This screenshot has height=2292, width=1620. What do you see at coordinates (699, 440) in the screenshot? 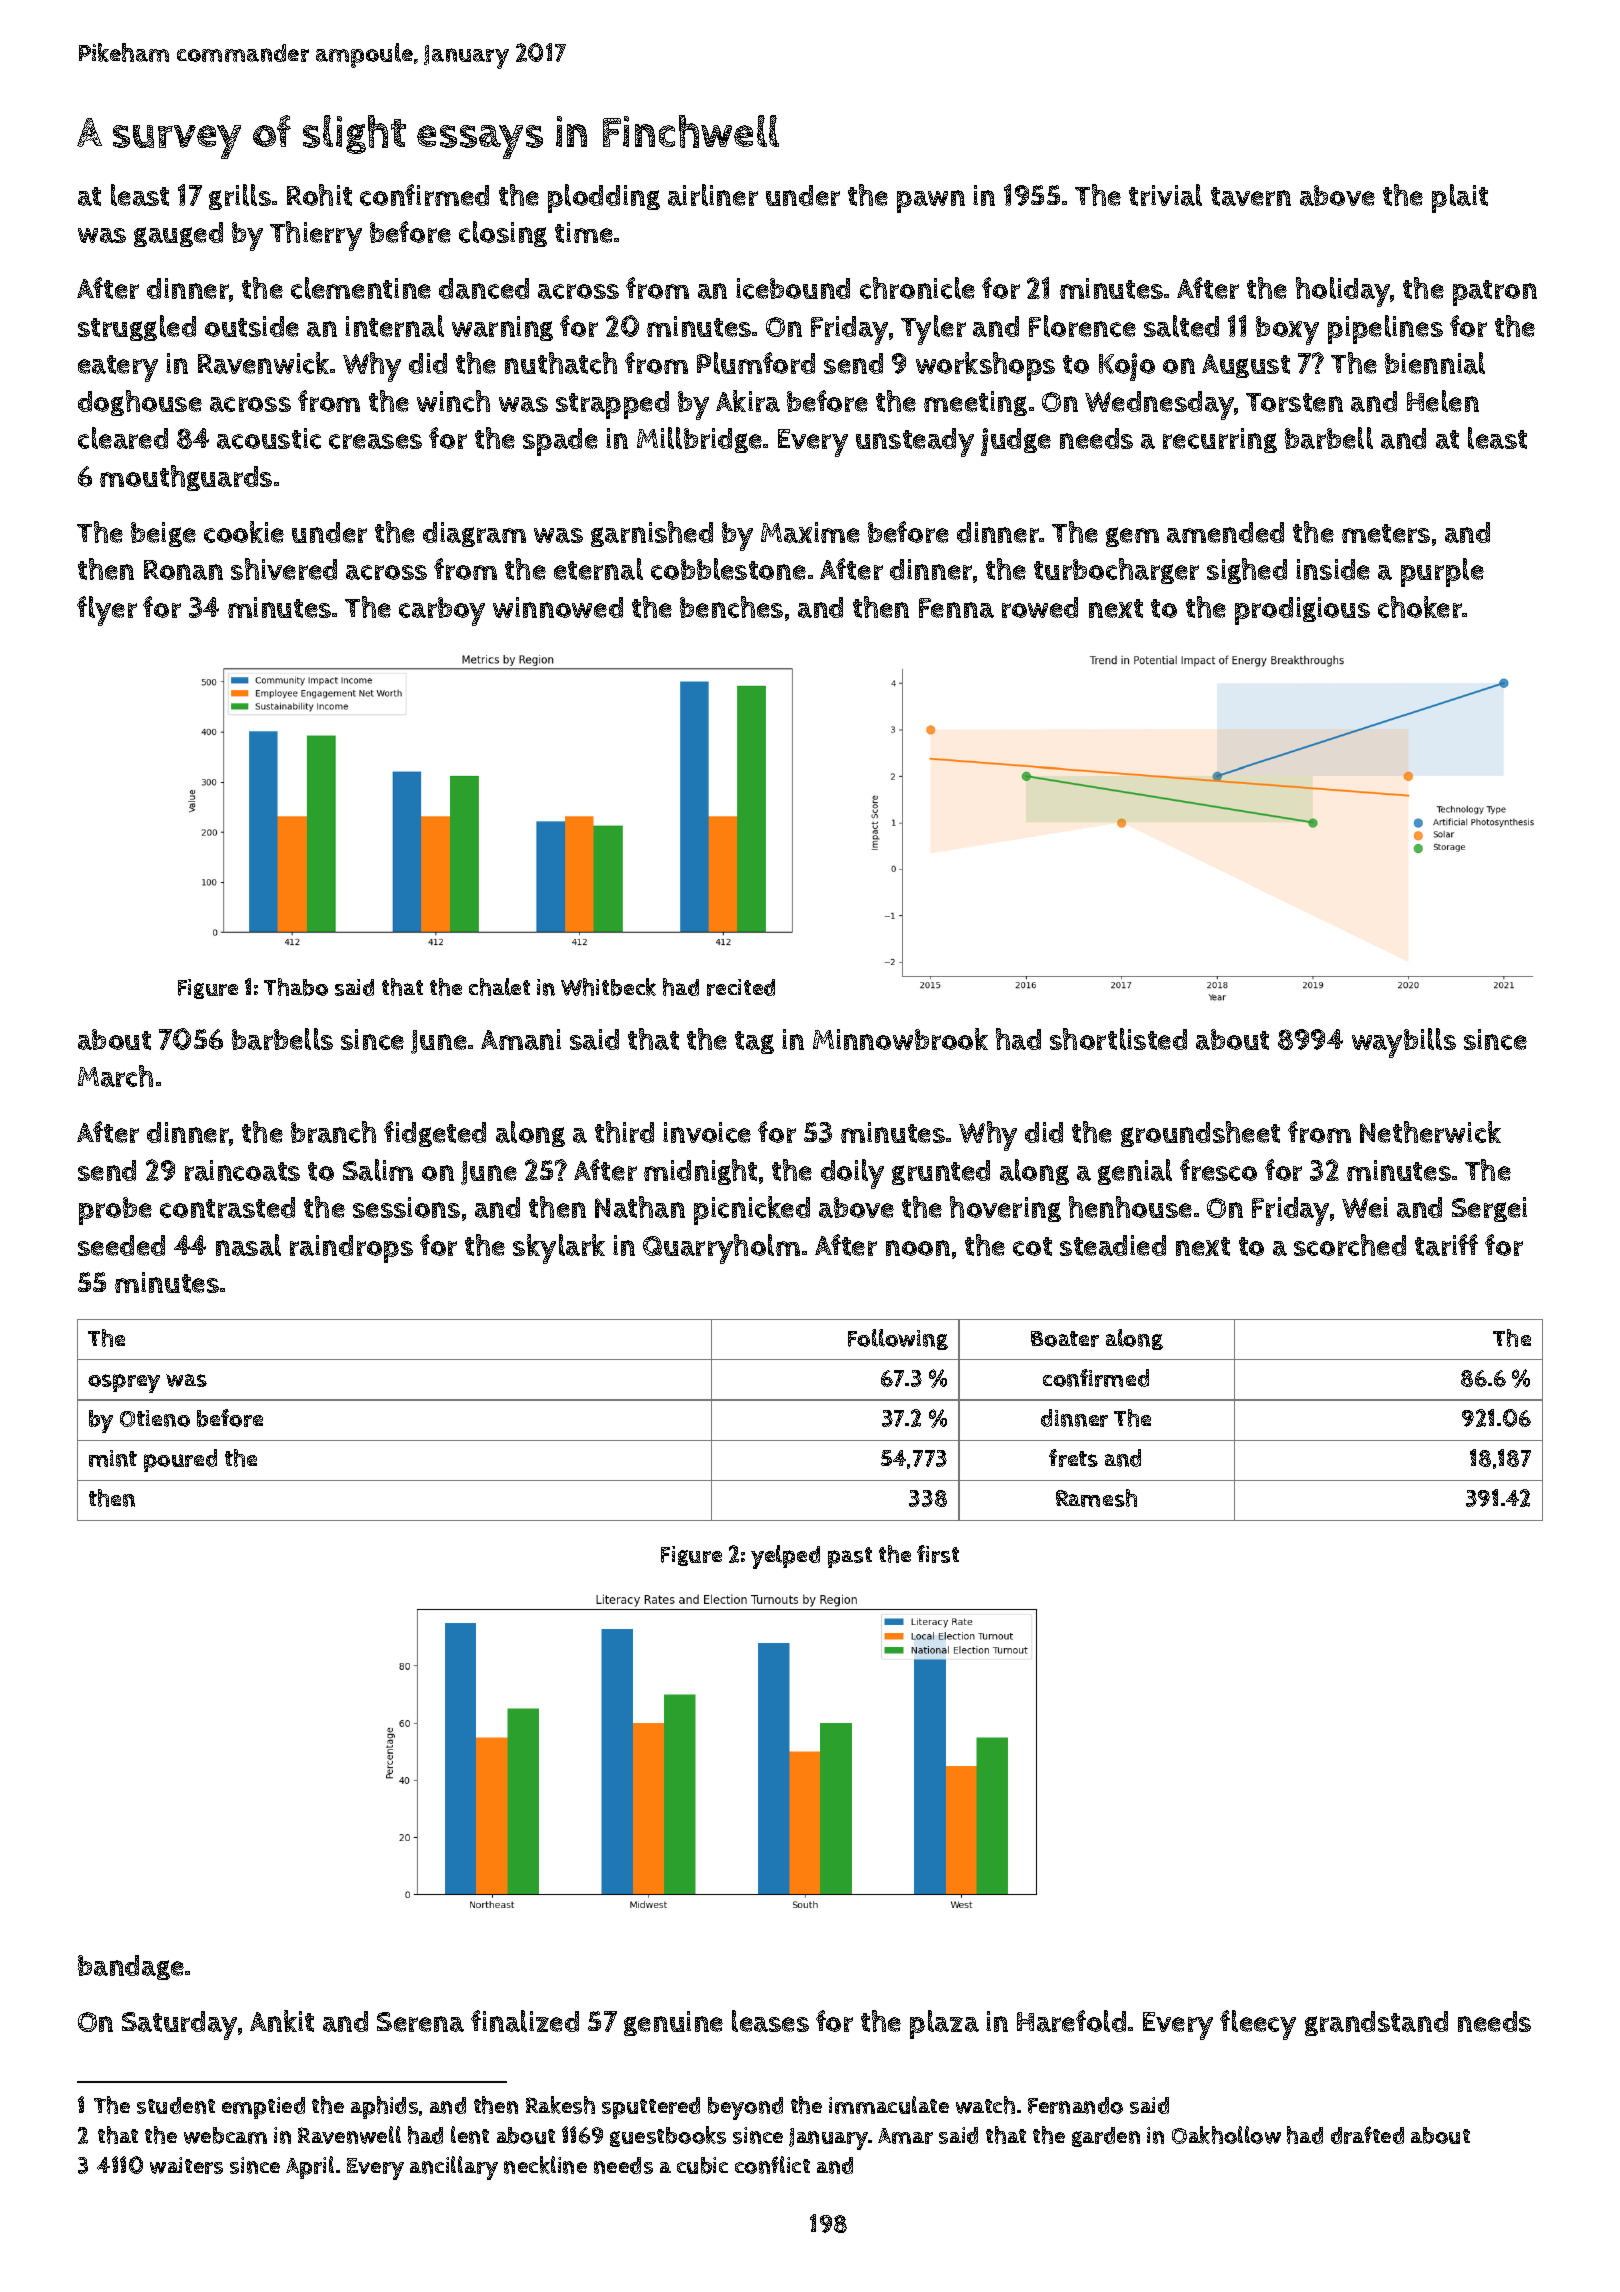
I see `Millbridge` at bounding box center [699, 440].
